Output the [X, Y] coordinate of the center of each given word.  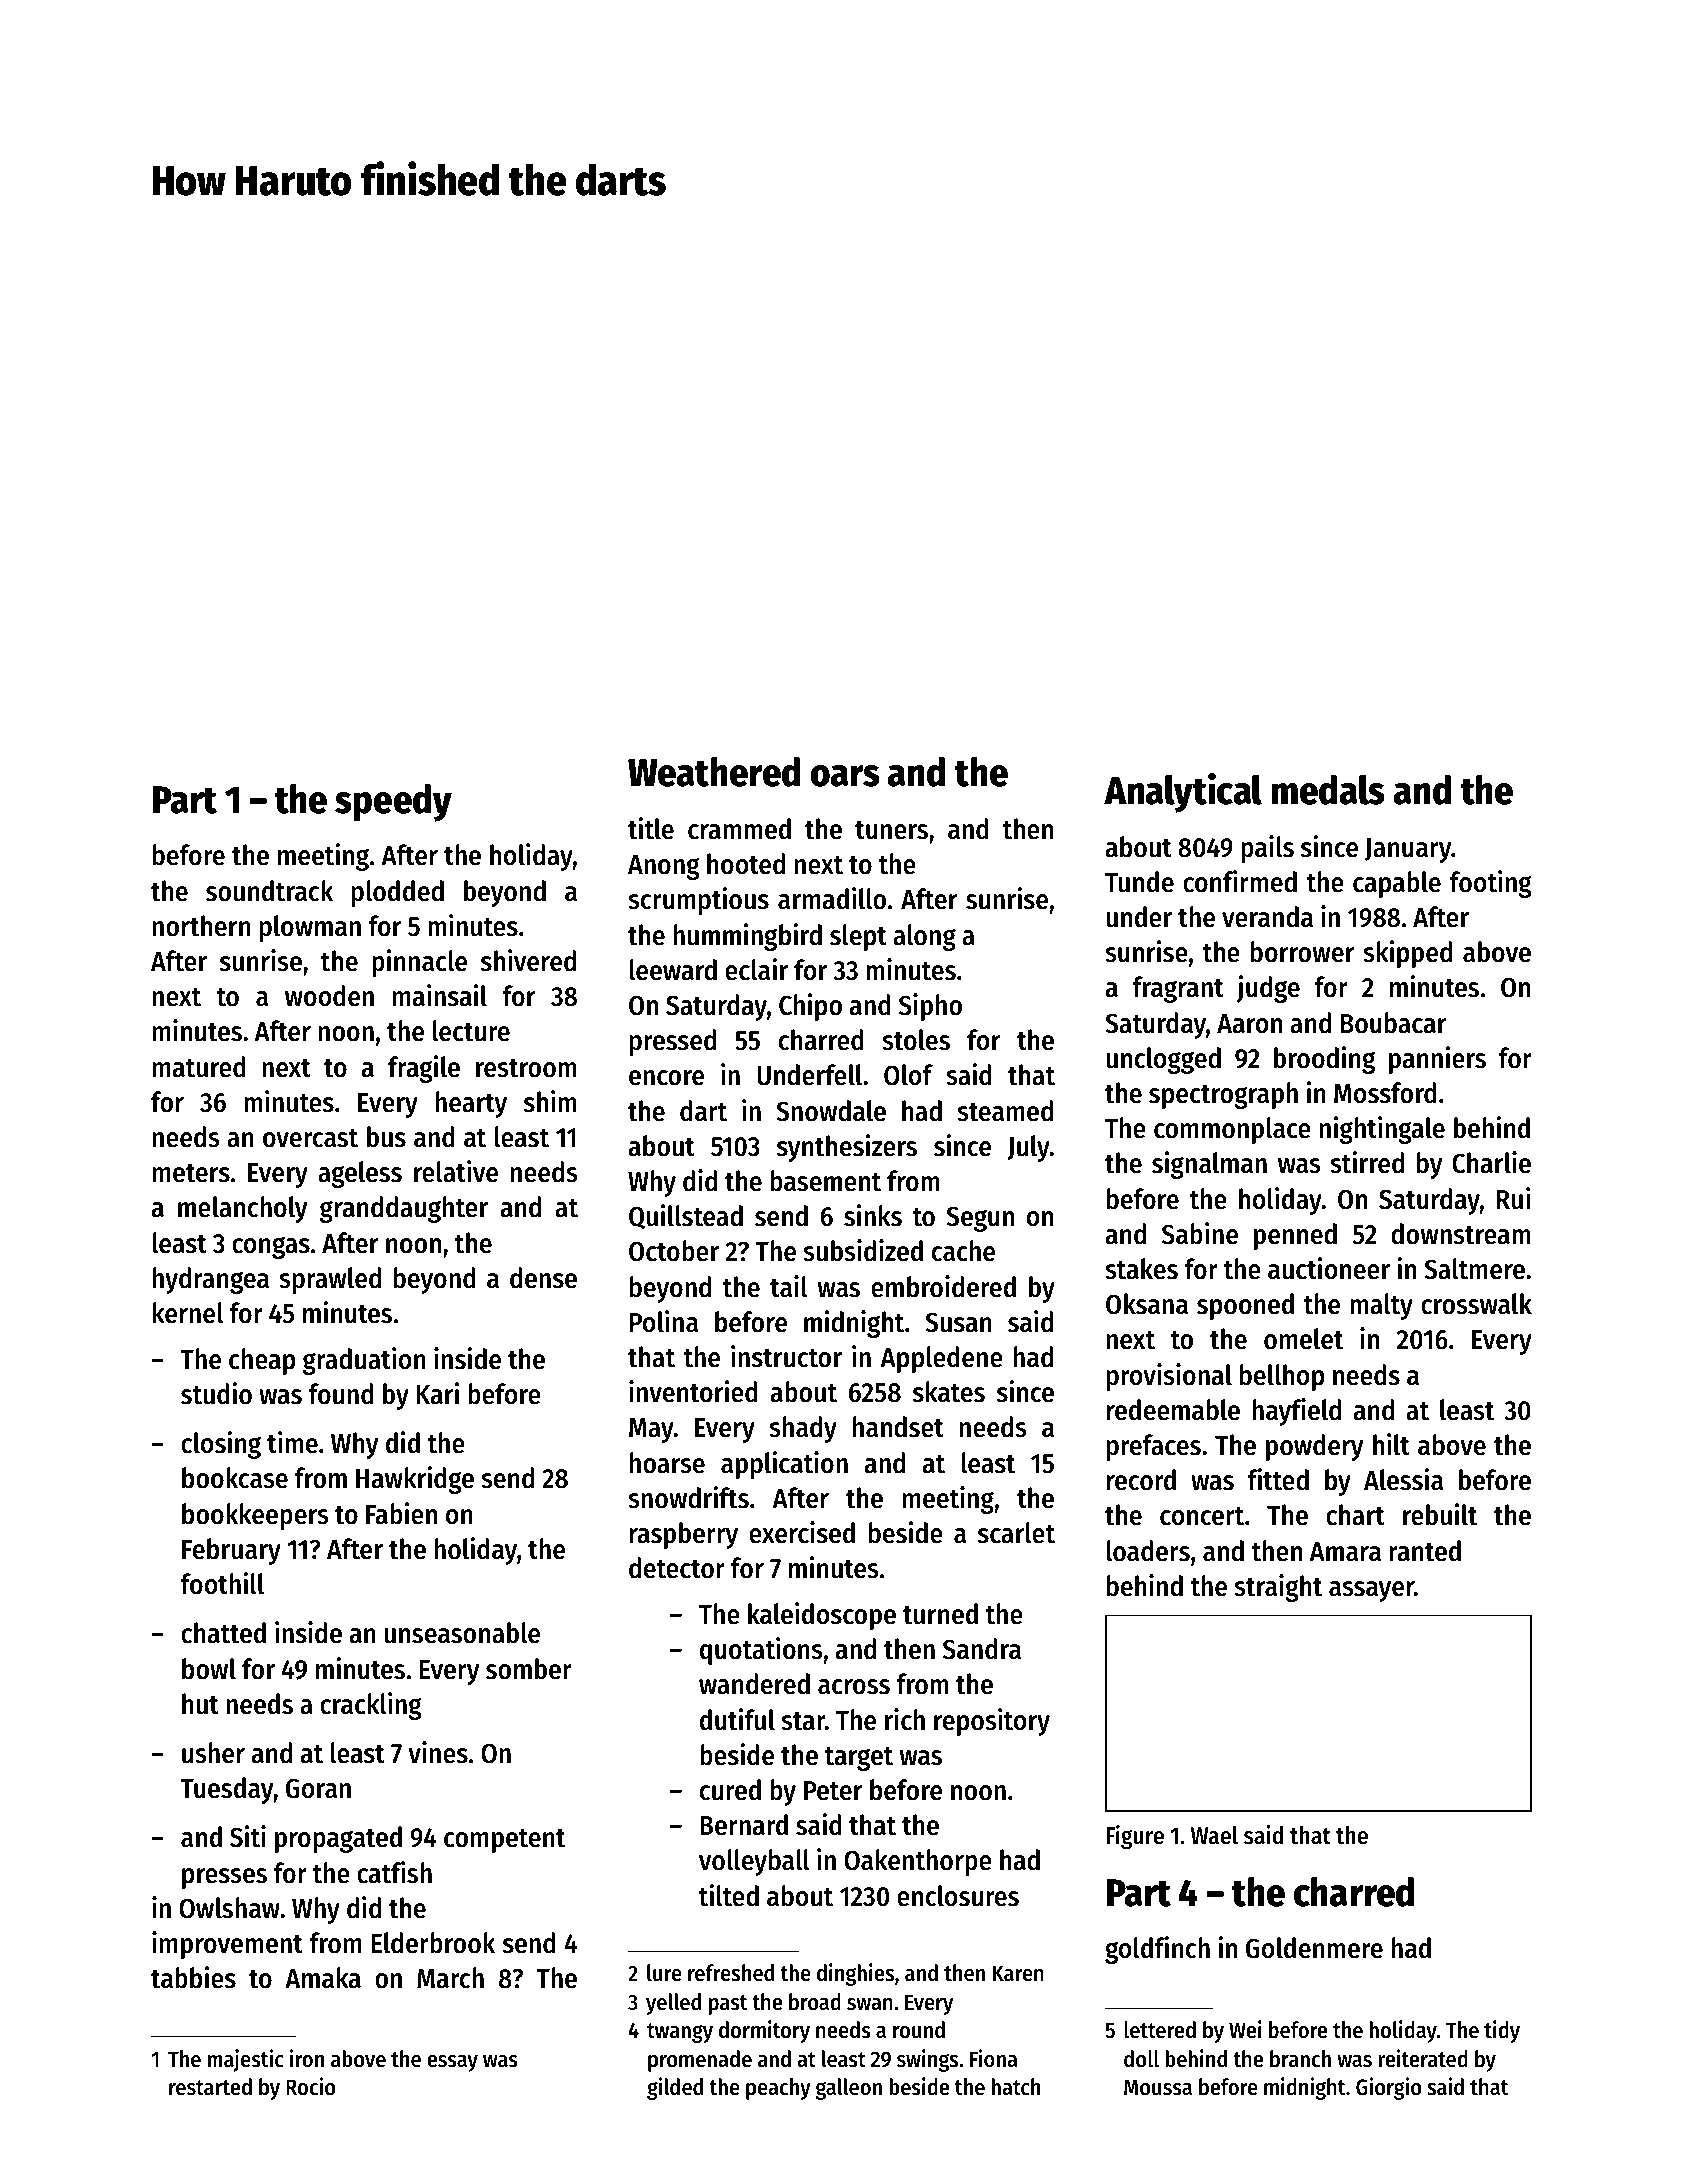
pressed [673, 1042]
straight [1278, 1588]
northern [202, 926]
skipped [1407, 954]
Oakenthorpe [918, 1862]
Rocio [310, 2086]
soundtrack [269, 891]
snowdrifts [688, 1497]
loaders [1148, 1551]
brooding [1324, 1060]
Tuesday [227, 1790]
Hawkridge [415, 1480]
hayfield [1296, 1412]
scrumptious [698, 901]
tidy [1502, 2031]
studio [216, 1393]
